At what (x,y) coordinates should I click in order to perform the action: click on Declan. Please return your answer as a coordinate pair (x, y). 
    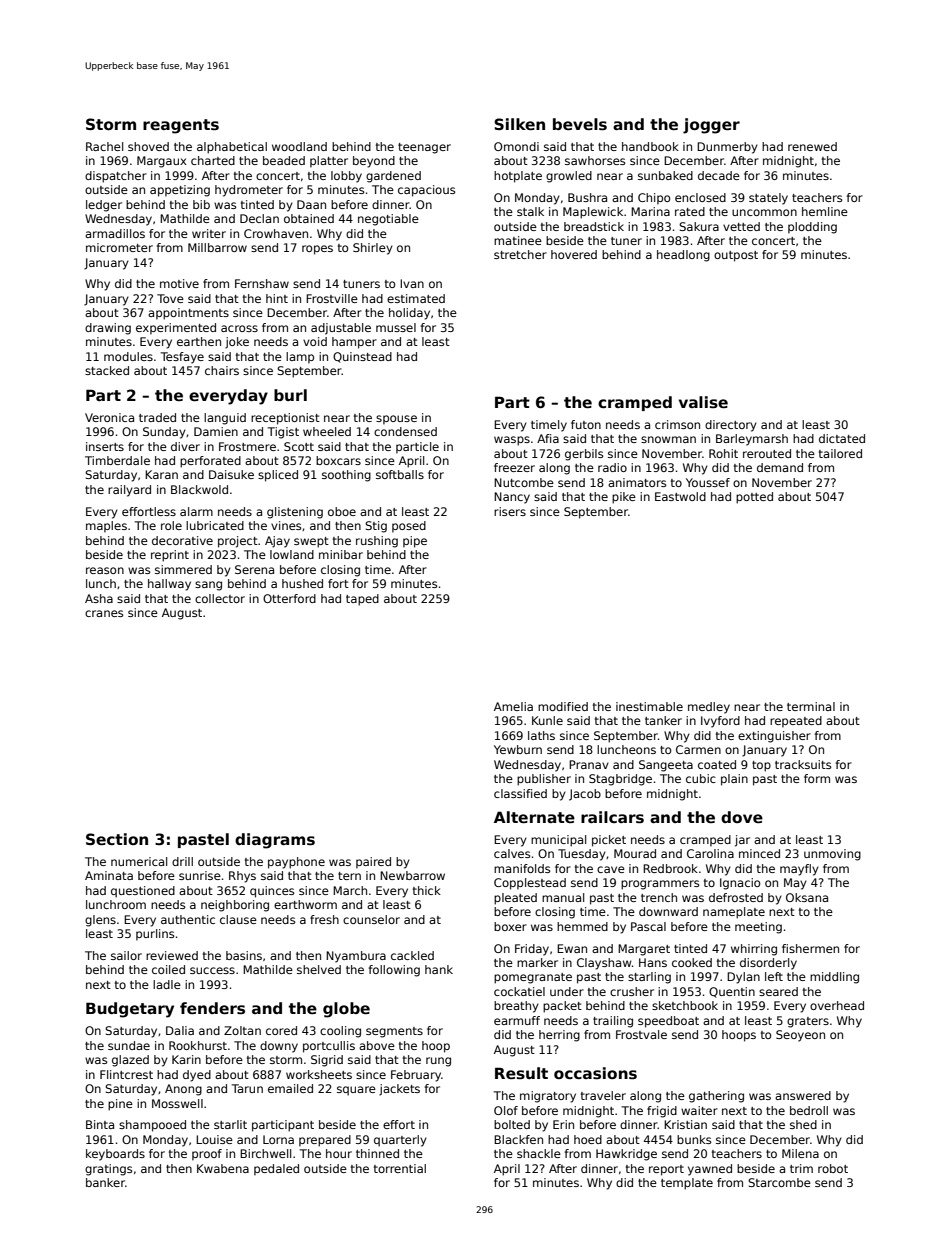
    Looking at the image, I should click on (259, 218).
